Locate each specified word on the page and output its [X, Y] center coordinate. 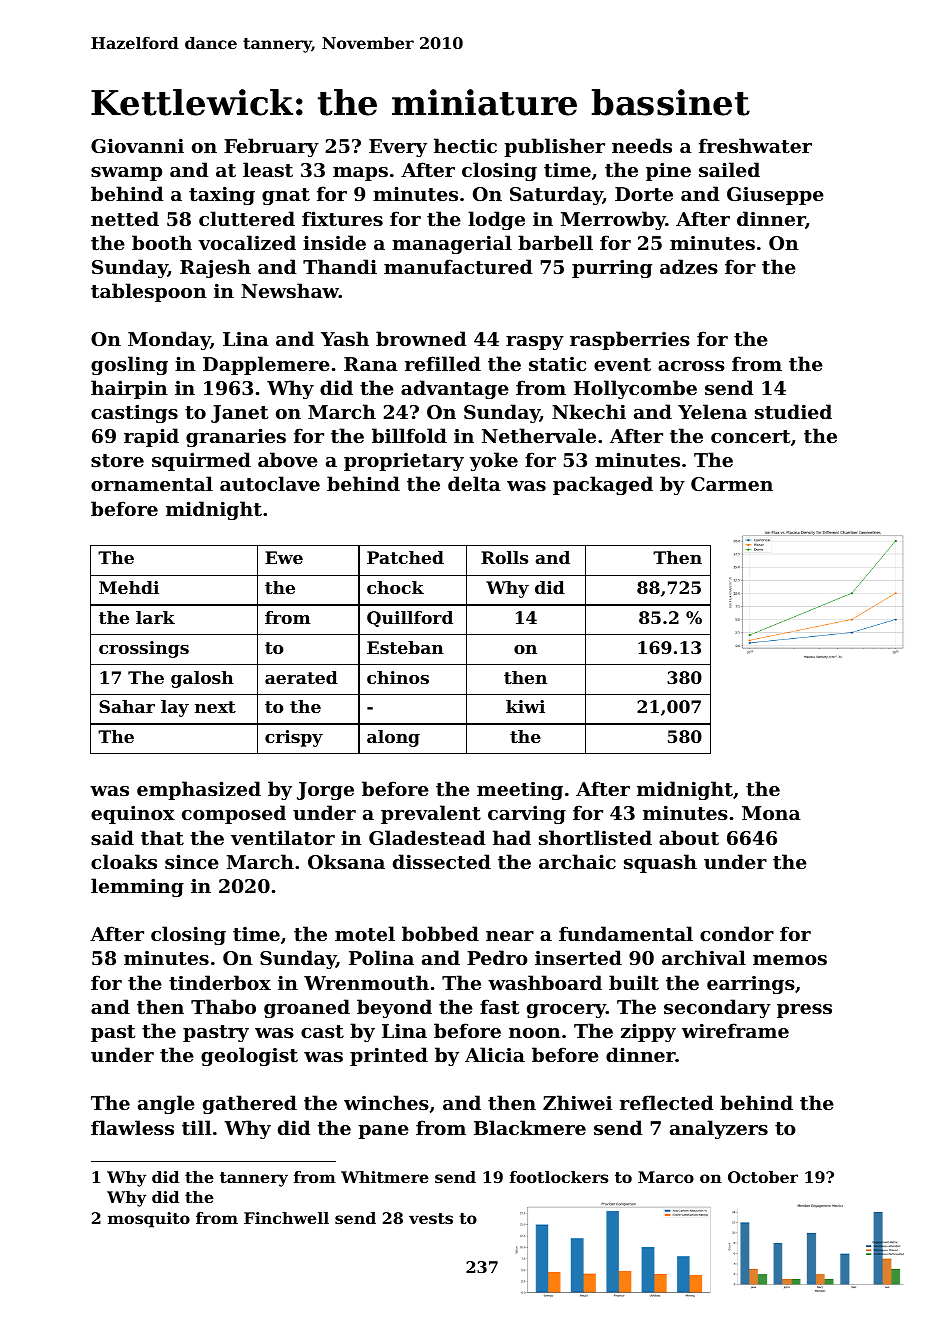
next [215, 707]
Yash [345, 338]
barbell [555, 242]
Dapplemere [266, 365]
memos [790, 960]
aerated [301, 677]
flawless [132, 1128]
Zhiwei [577, 1102]
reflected [667, 1103]
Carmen [732, 484]
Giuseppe [775, 196]
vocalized [247, 242]
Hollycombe [635, 389]
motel [365, 934]
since [192, 862]
